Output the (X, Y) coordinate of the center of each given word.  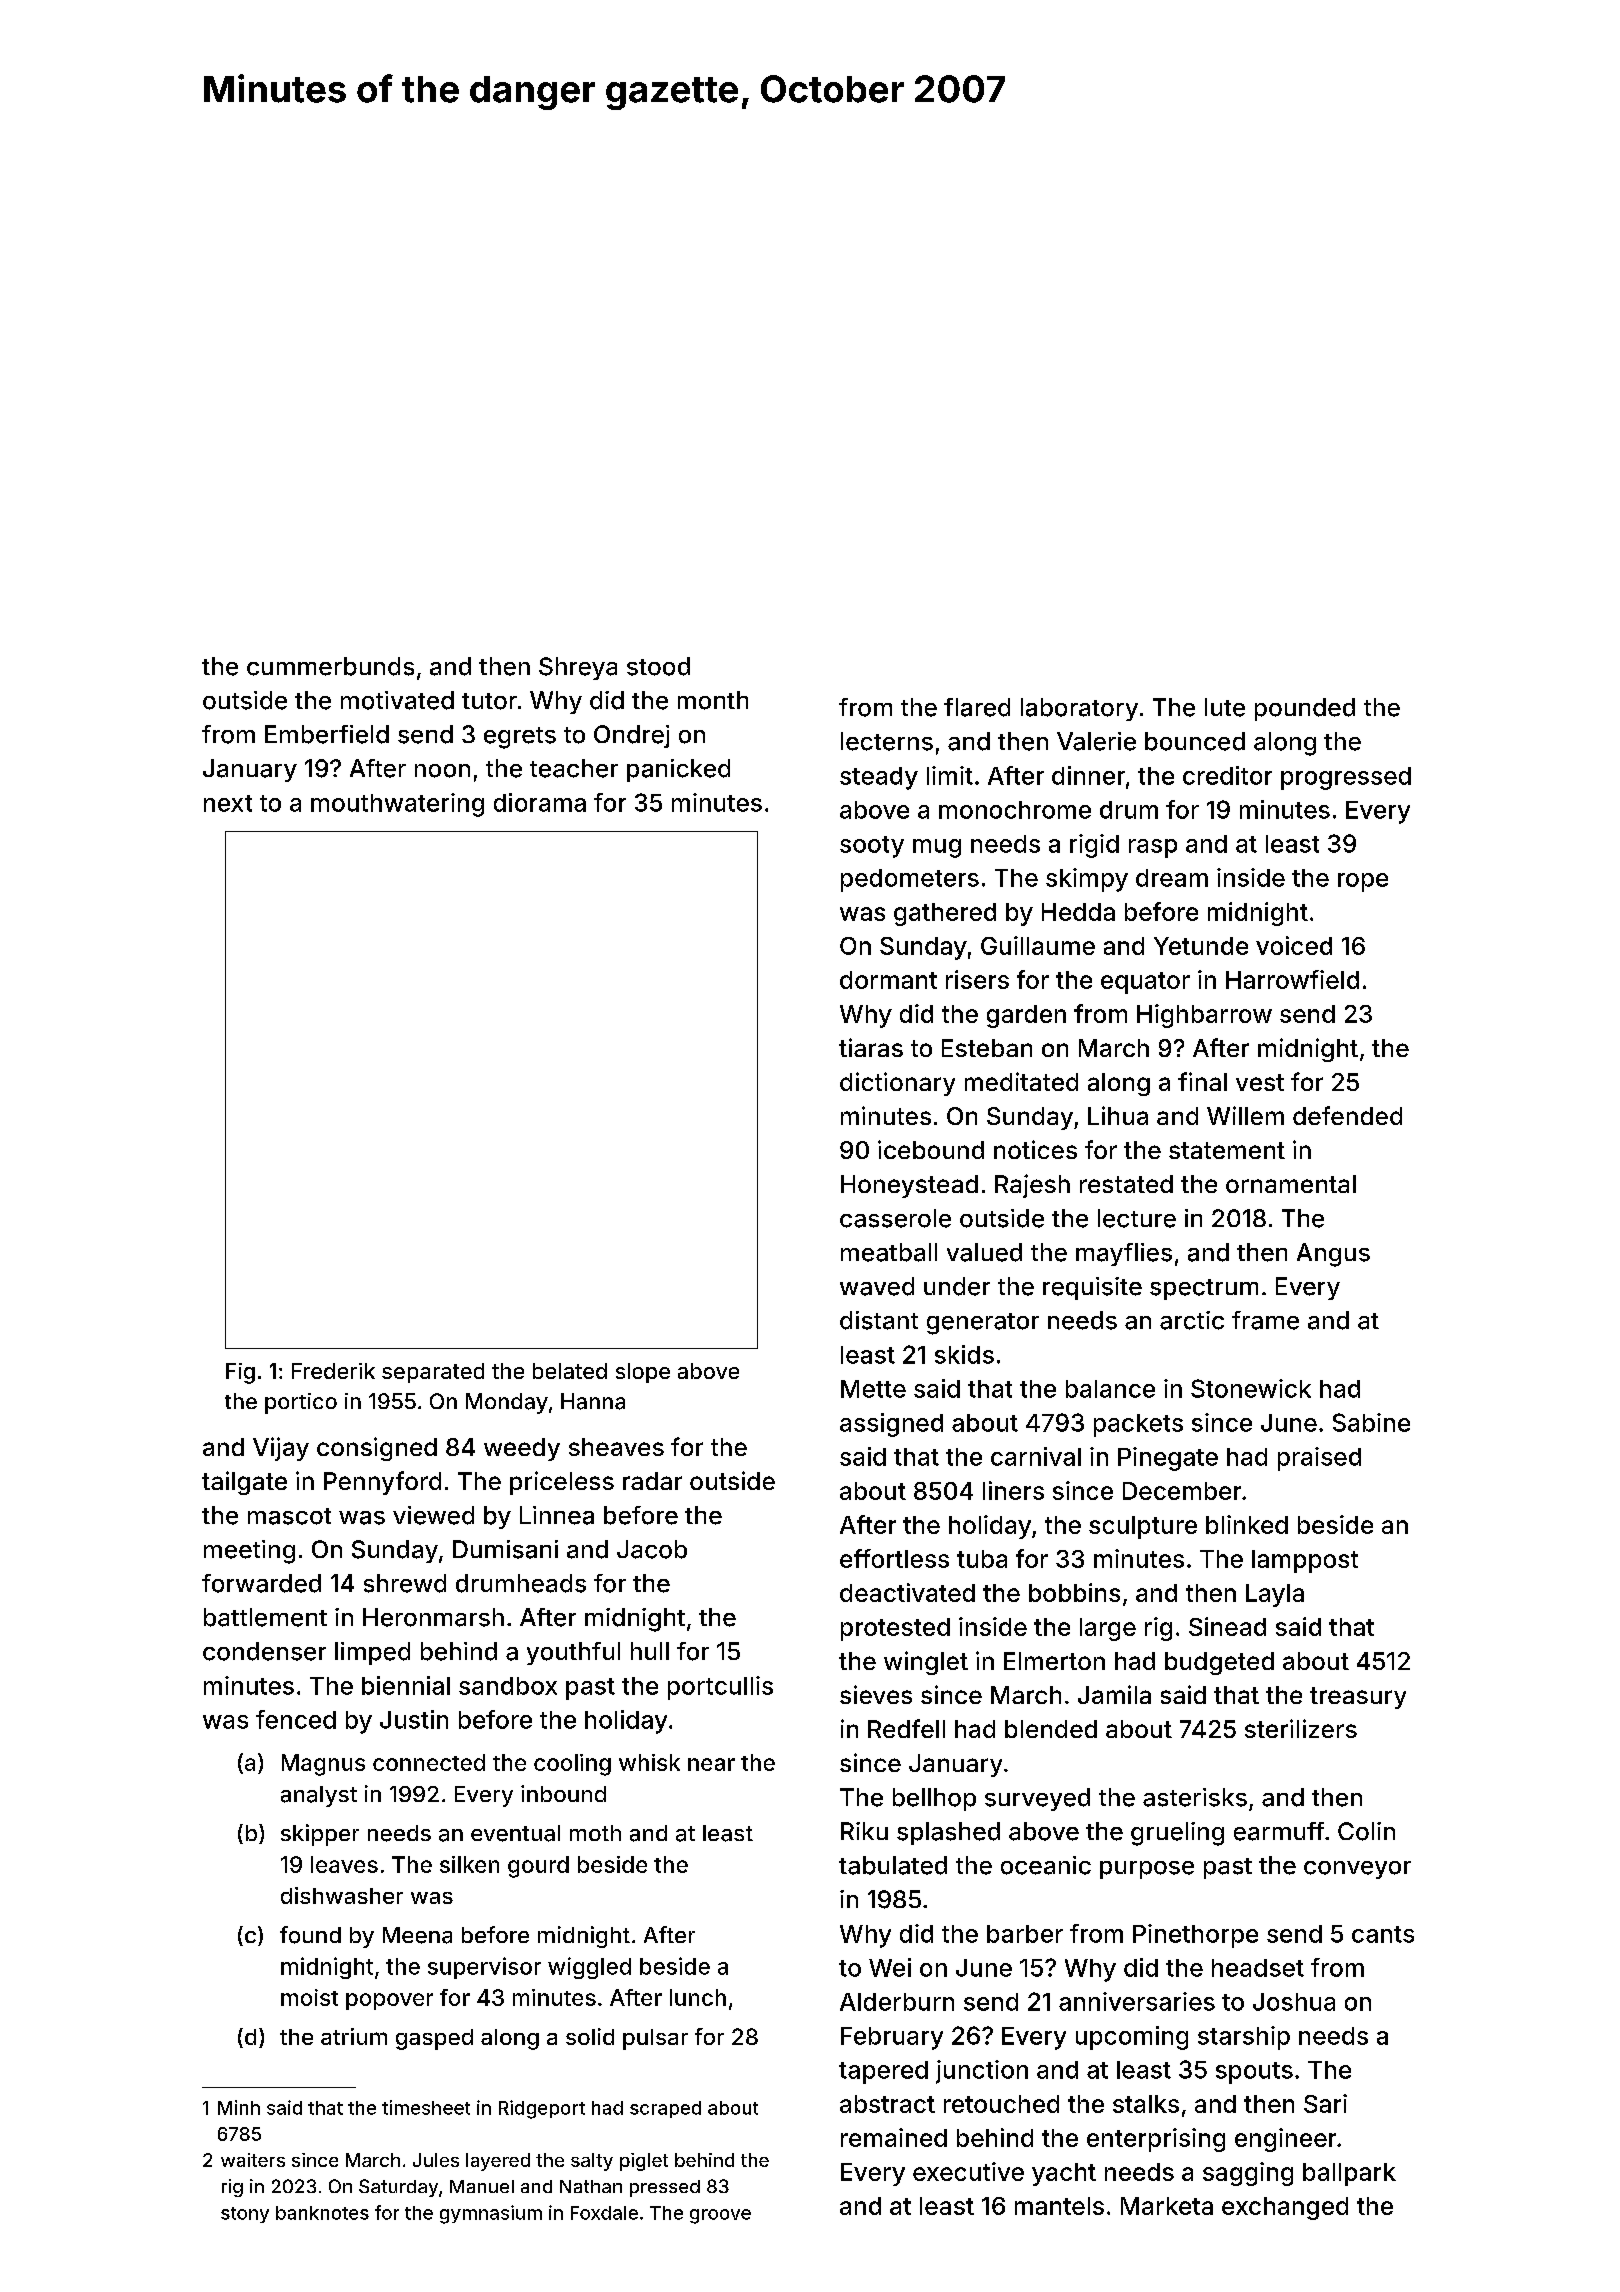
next (228, 803)
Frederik (333, 1371)
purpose (1147, 1870)
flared (977, 707)
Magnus (323, 1765)
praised (1319, 1459)
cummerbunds (330, 666)
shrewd (405, 1583)
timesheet (426, 2107)
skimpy (1087, 880)
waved (877, 1286)
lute (1225, 707)
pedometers (910, 880)
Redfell (906, 1728)
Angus (1333, 1255)
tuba (982, 1559)
